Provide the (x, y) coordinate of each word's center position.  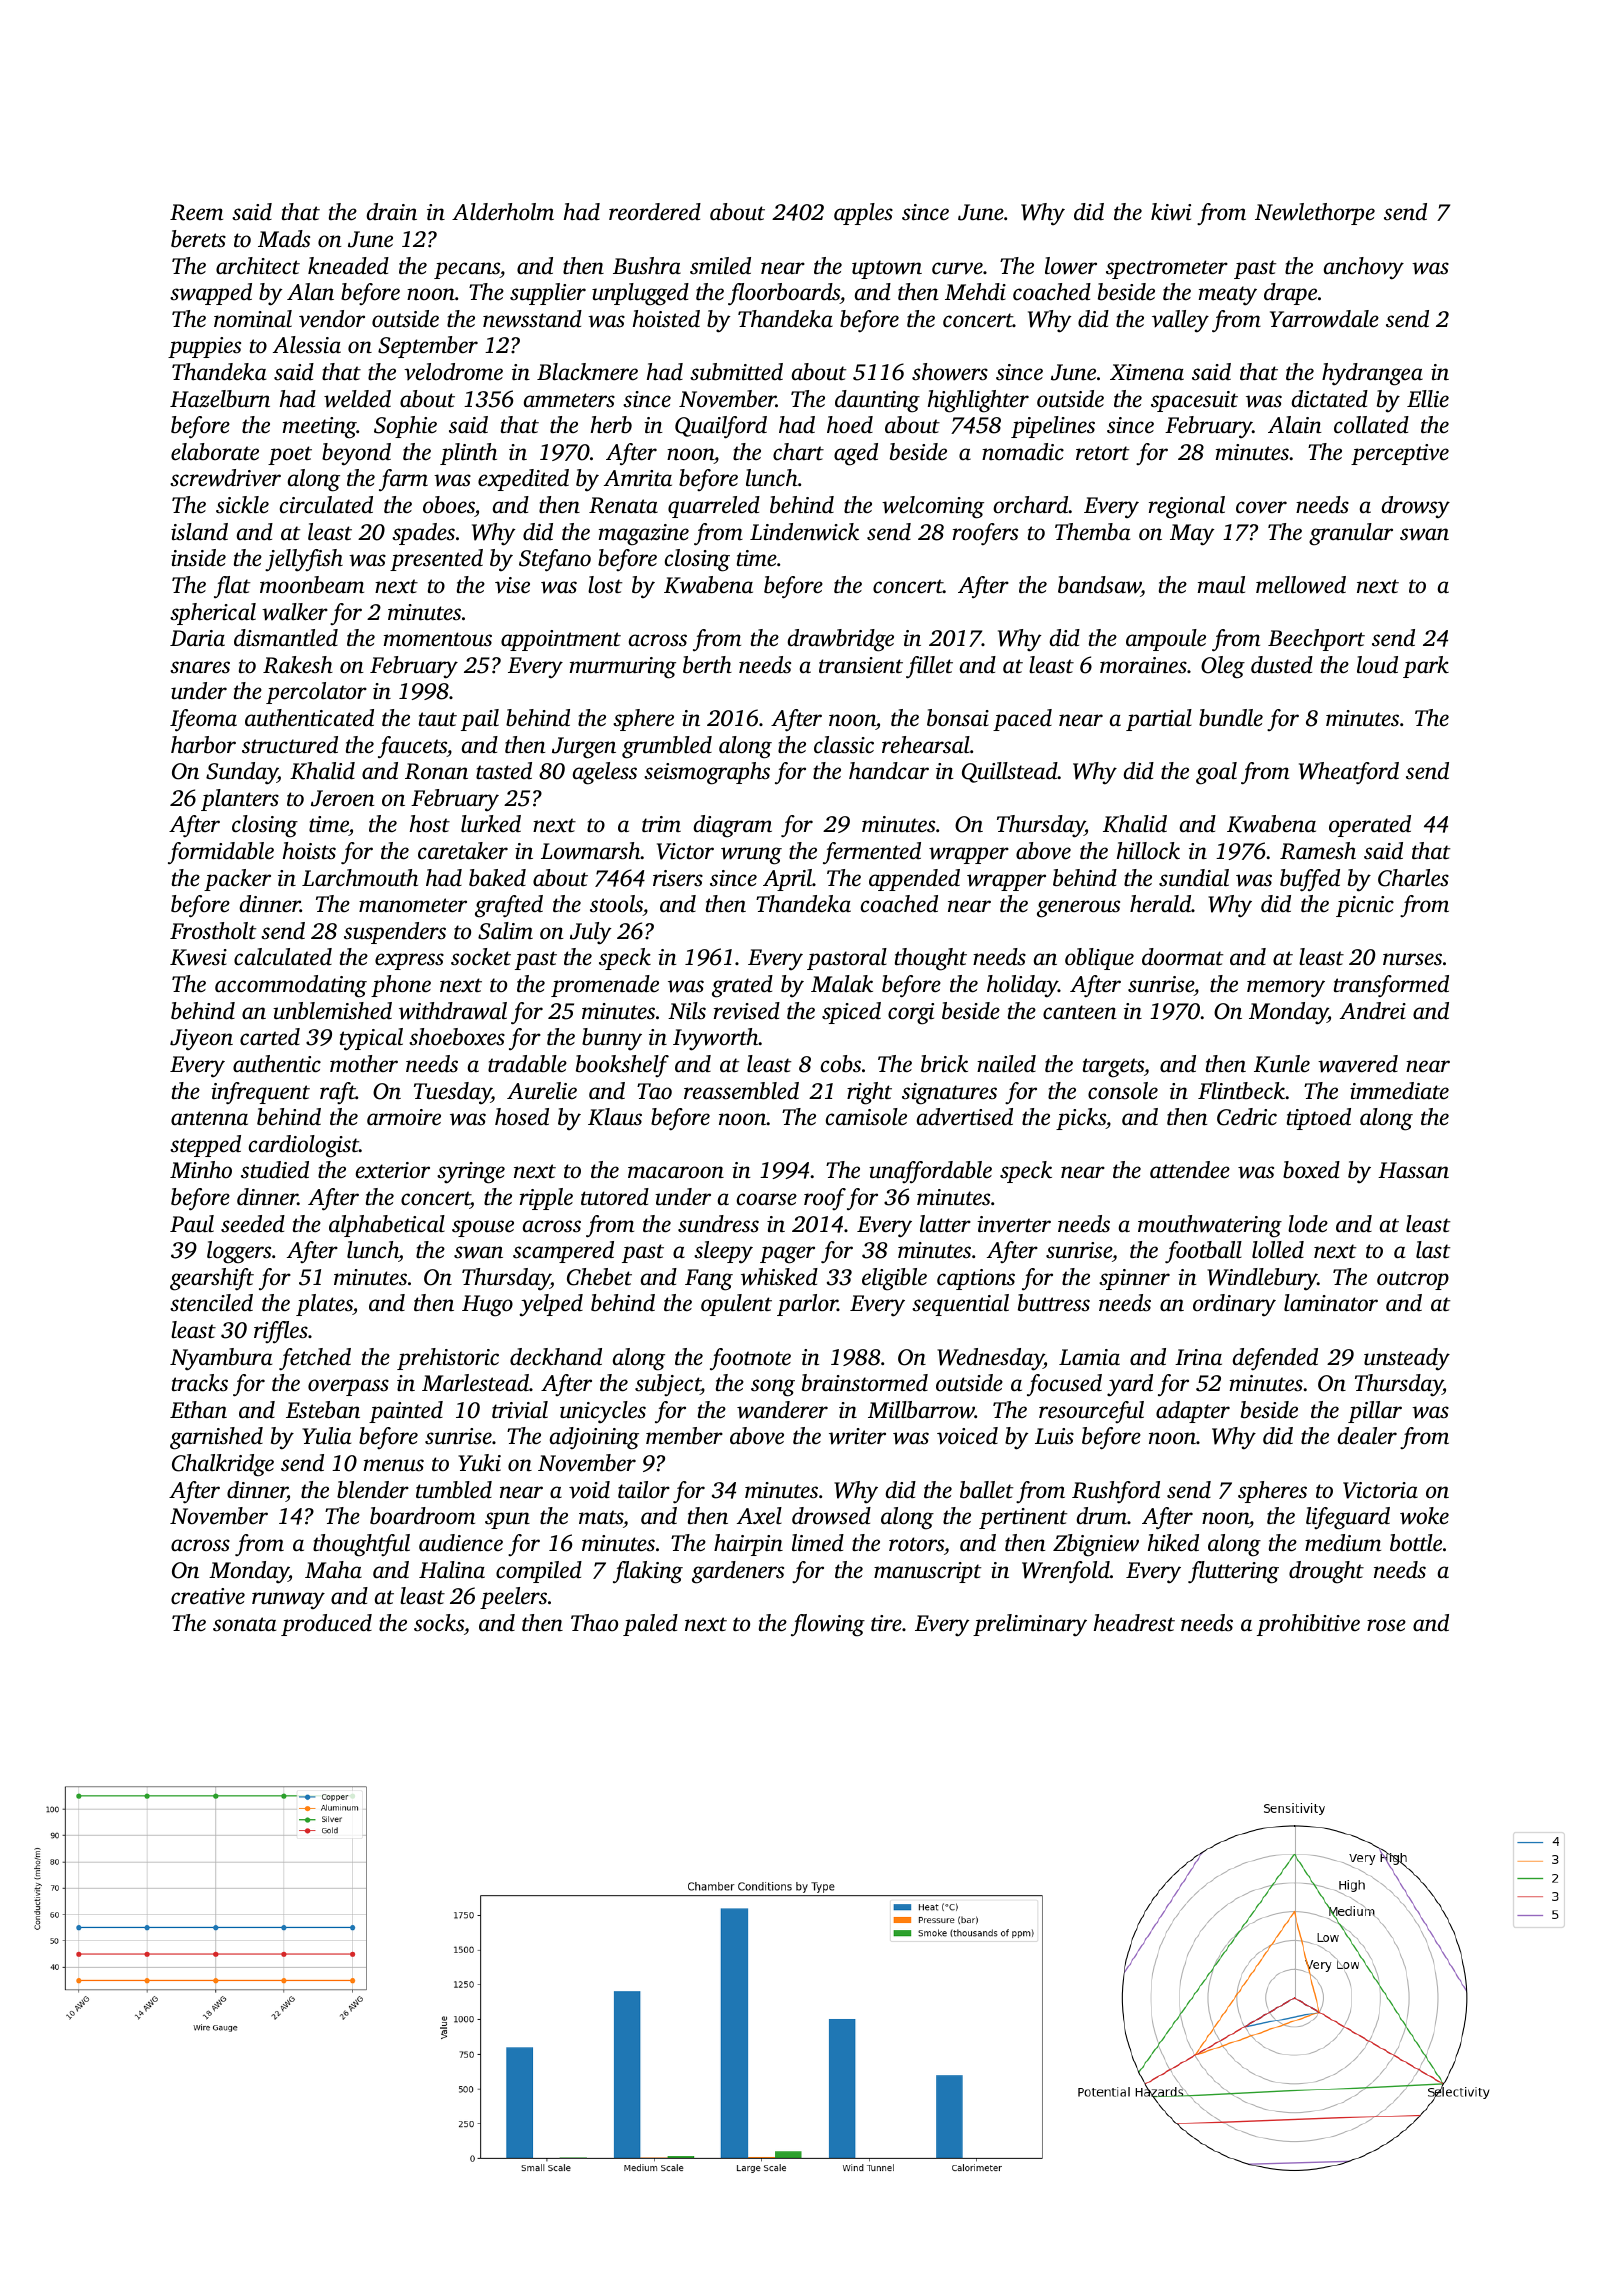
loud (1377, 665)
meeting (320, 428)
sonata (244, 1624)
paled (650, 1625)
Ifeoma (203, 720)
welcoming (933, 507)
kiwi (1171, 212)
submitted (736, 372)
